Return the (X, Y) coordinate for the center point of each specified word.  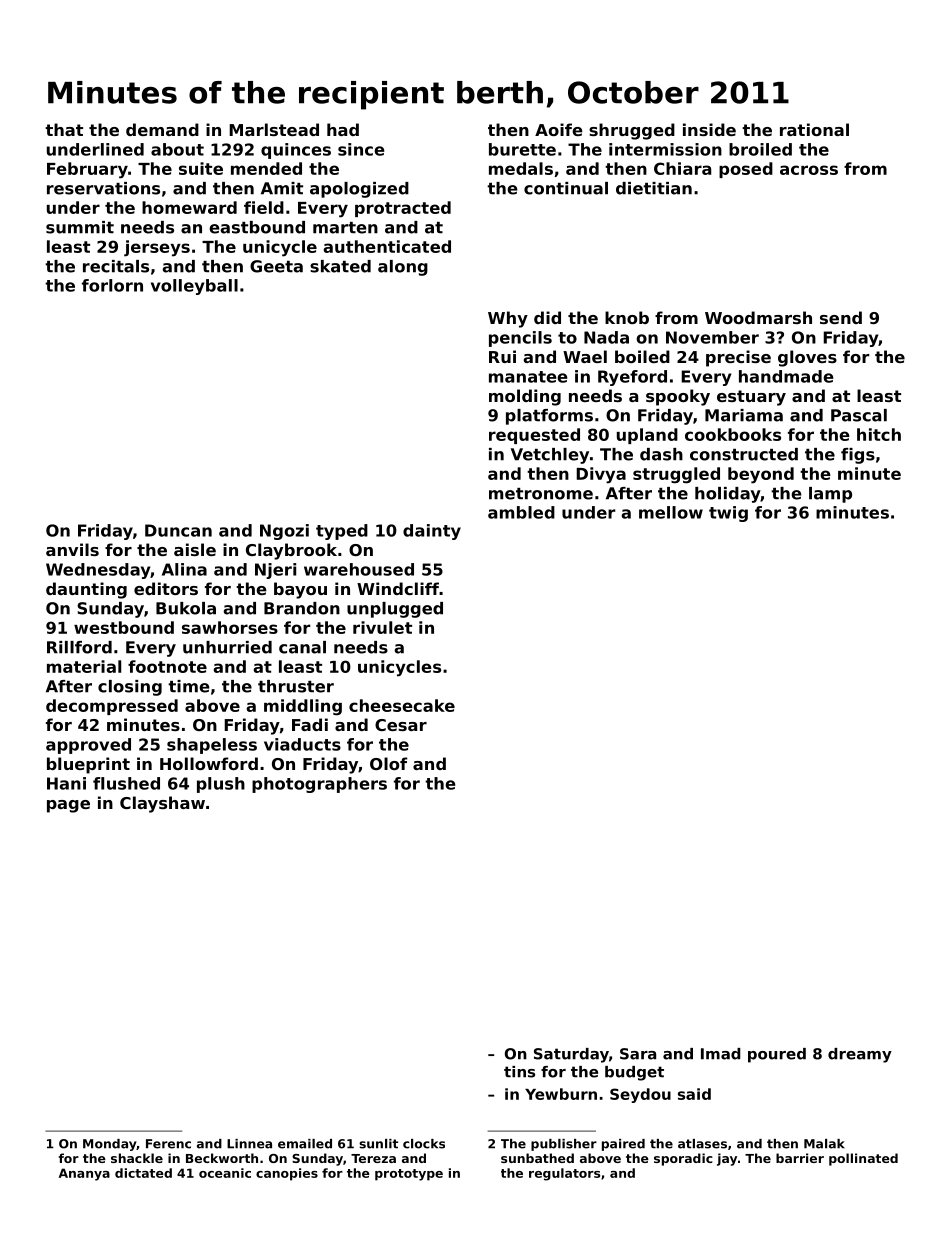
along (403, 268)
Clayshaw (162, 804)
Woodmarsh (758, 317)
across (809, 170)
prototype (409, 1175)
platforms (549, 417)
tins (519, 1072)
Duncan (178, 530)
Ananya (84, 1174)
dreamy (860, 1055)
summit (80, 227)
